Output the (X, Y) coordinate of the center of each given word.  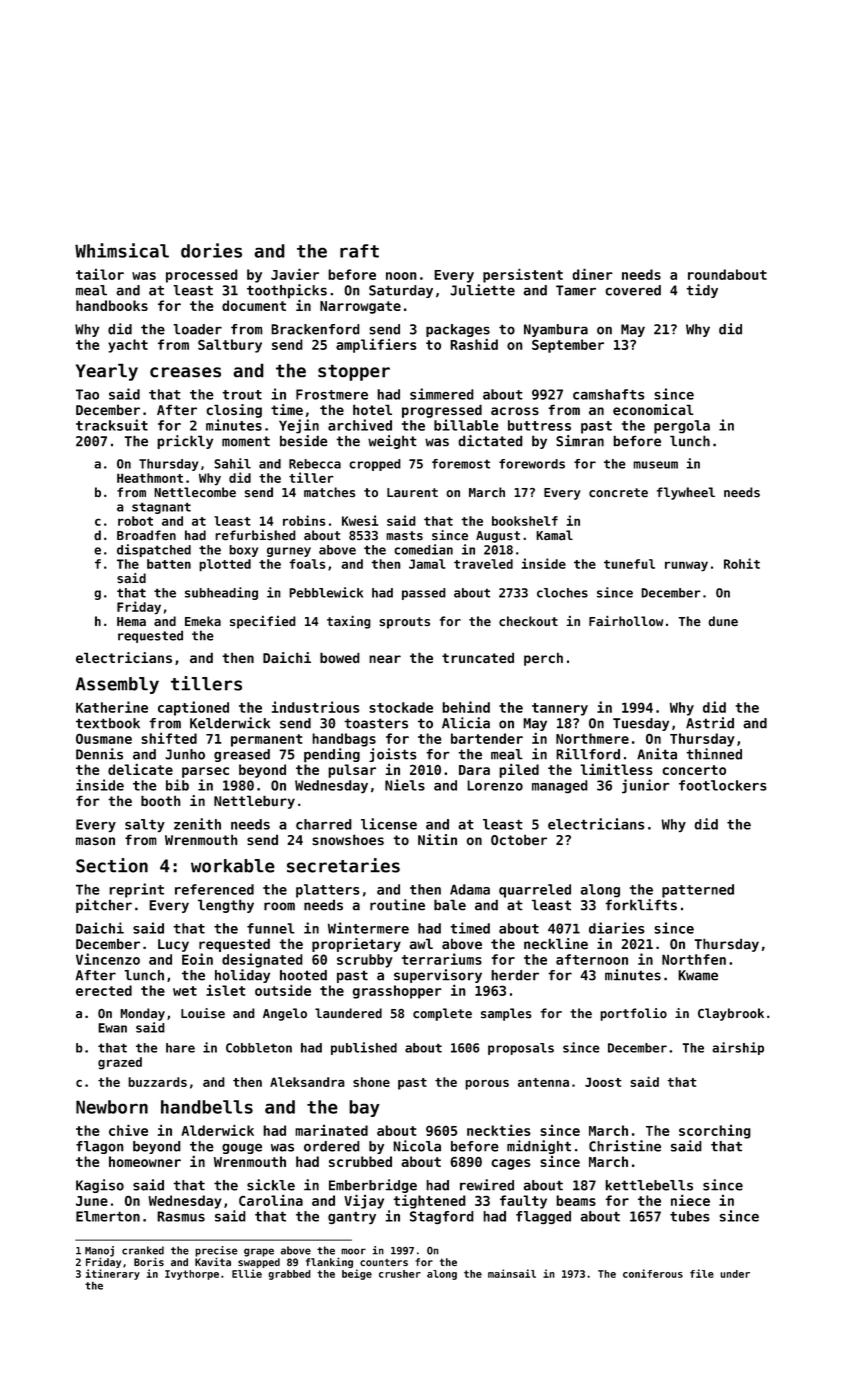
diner (593, 274)
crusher (400, 1274)
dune (723, 621)
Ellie (247, 1273)
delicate (140, 769)
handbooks (112, 305)
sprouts (405, 623)
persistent (523, 275)
